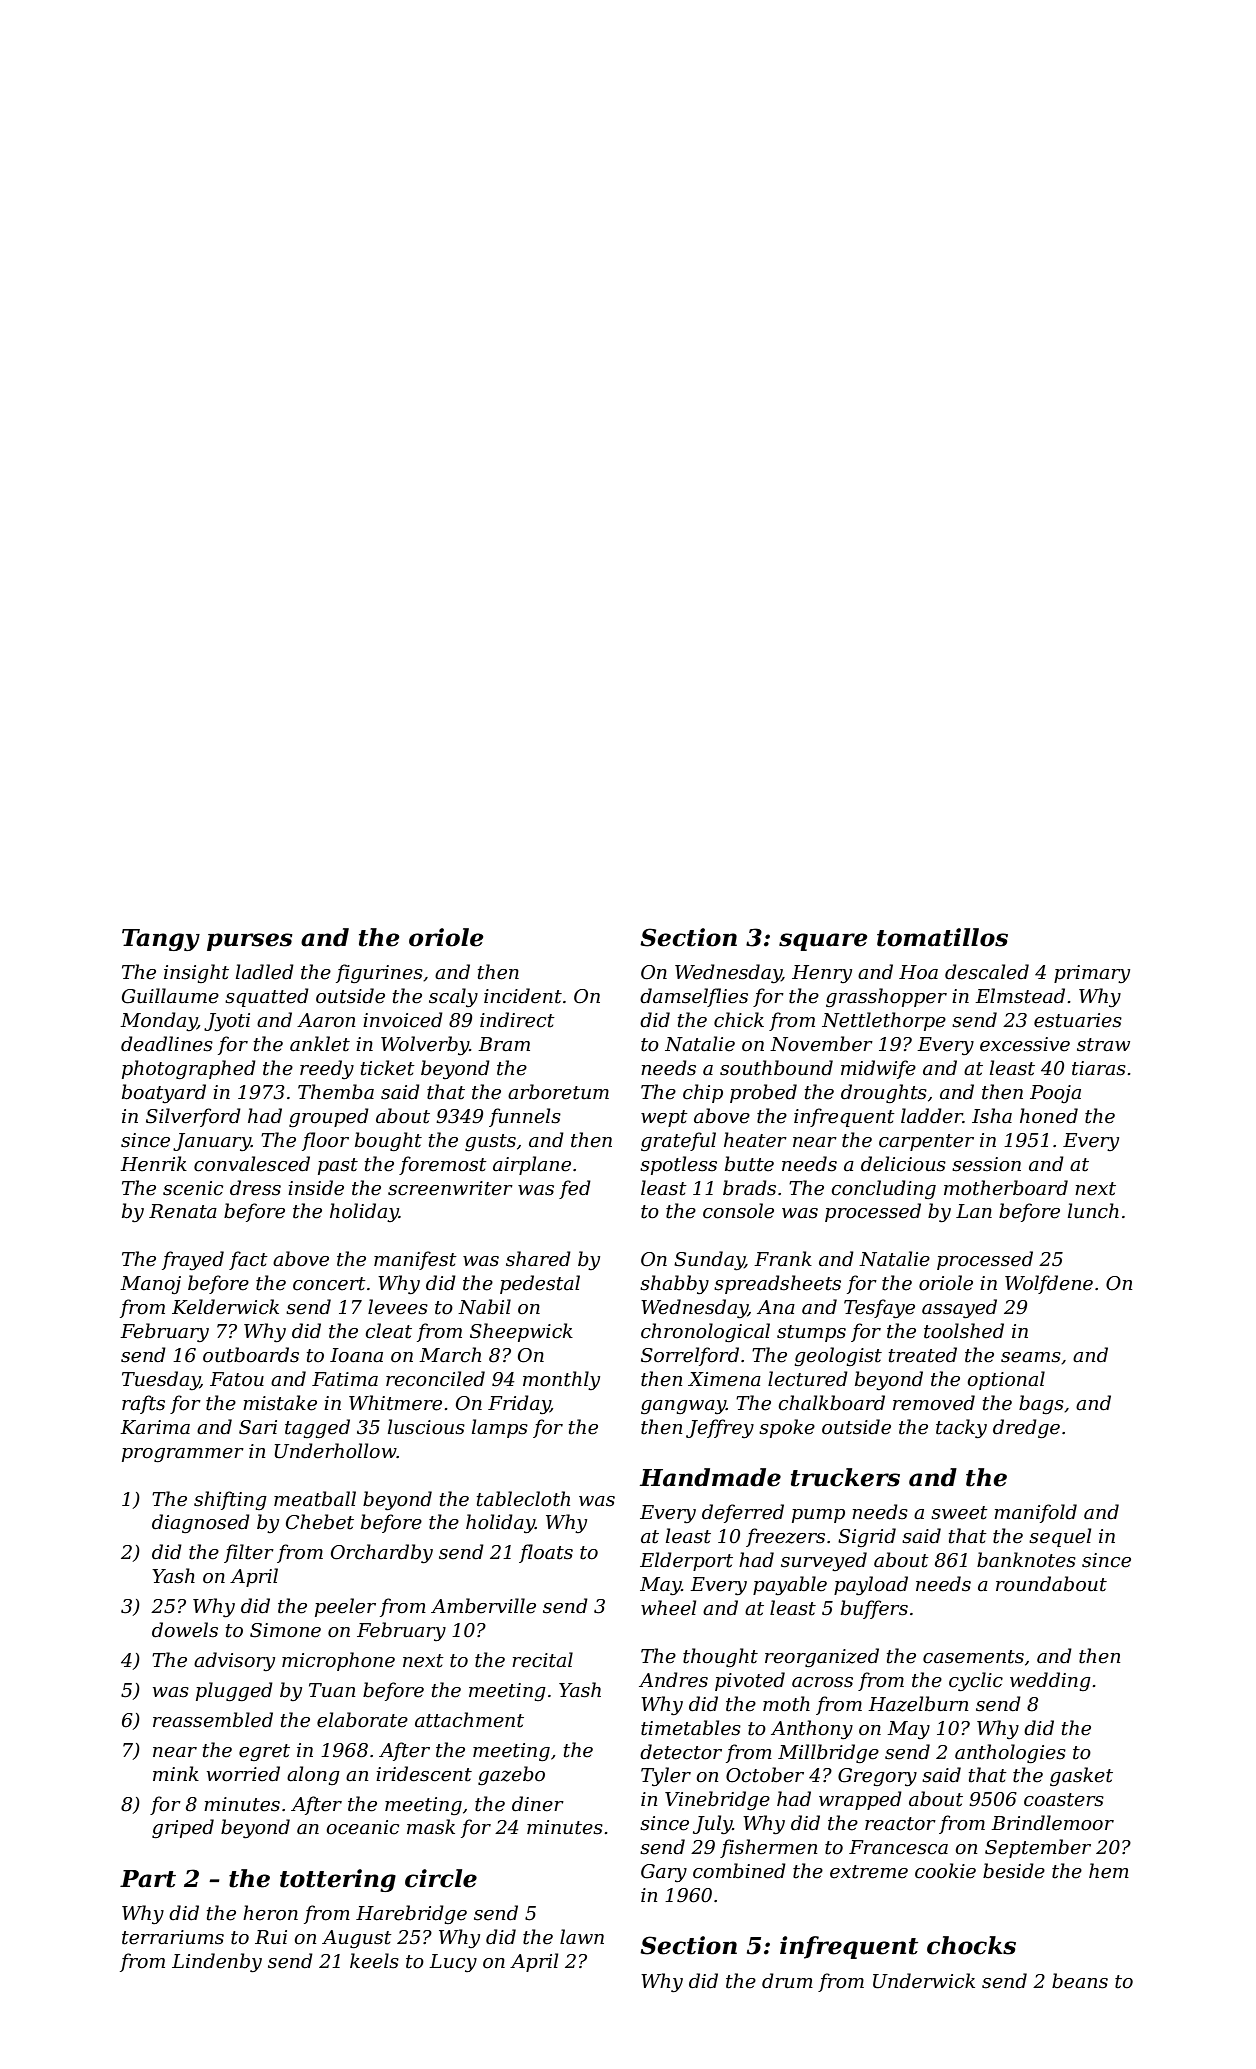  What do you see at coordinates (823, 942) in the screenshot?
I see `square` at bounding box center [823, 942].
